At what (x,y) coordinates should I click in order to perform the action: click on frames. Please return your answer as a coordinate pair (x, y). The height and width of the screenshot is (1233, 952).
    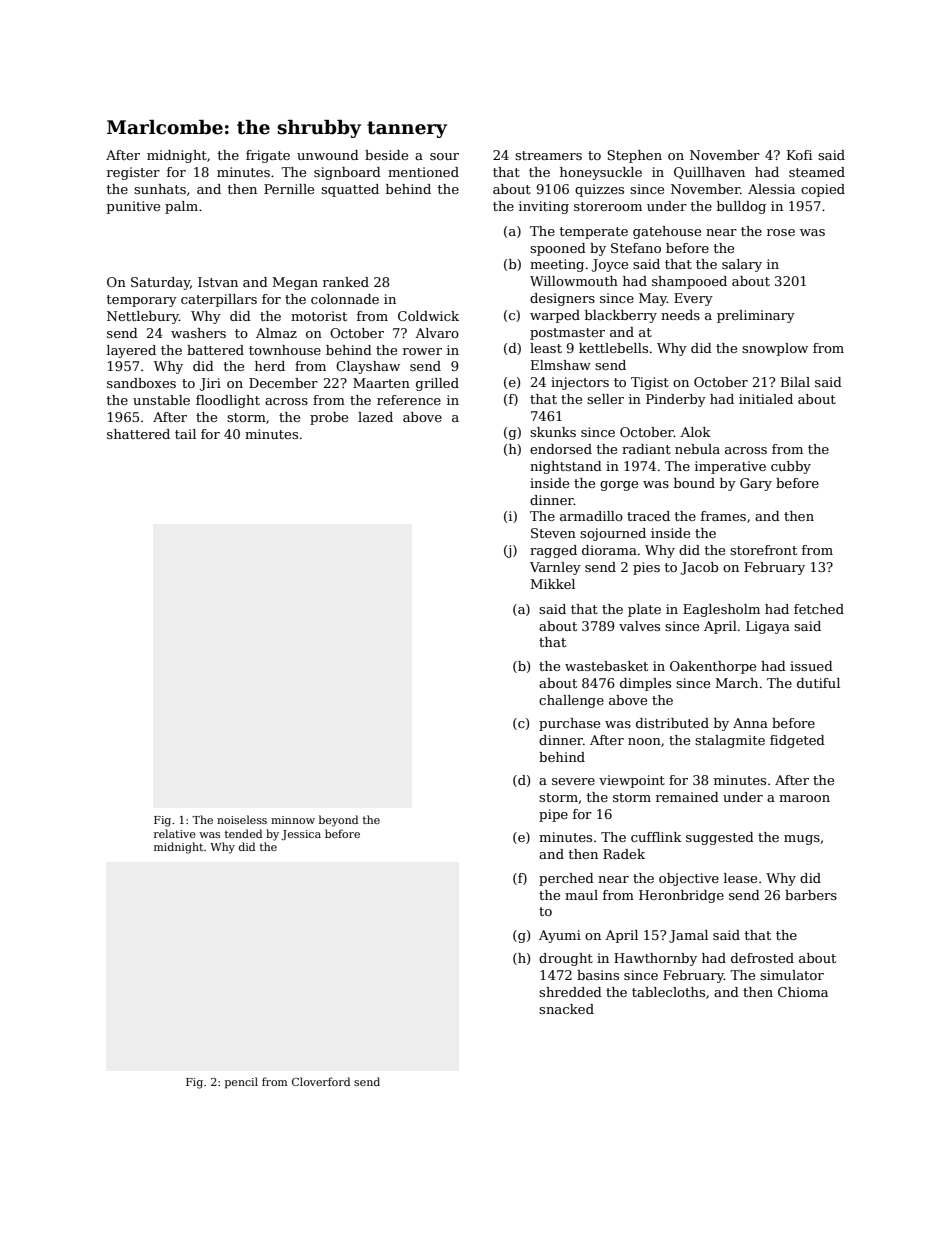
    Looking at the image, I should click on (723, 516).
